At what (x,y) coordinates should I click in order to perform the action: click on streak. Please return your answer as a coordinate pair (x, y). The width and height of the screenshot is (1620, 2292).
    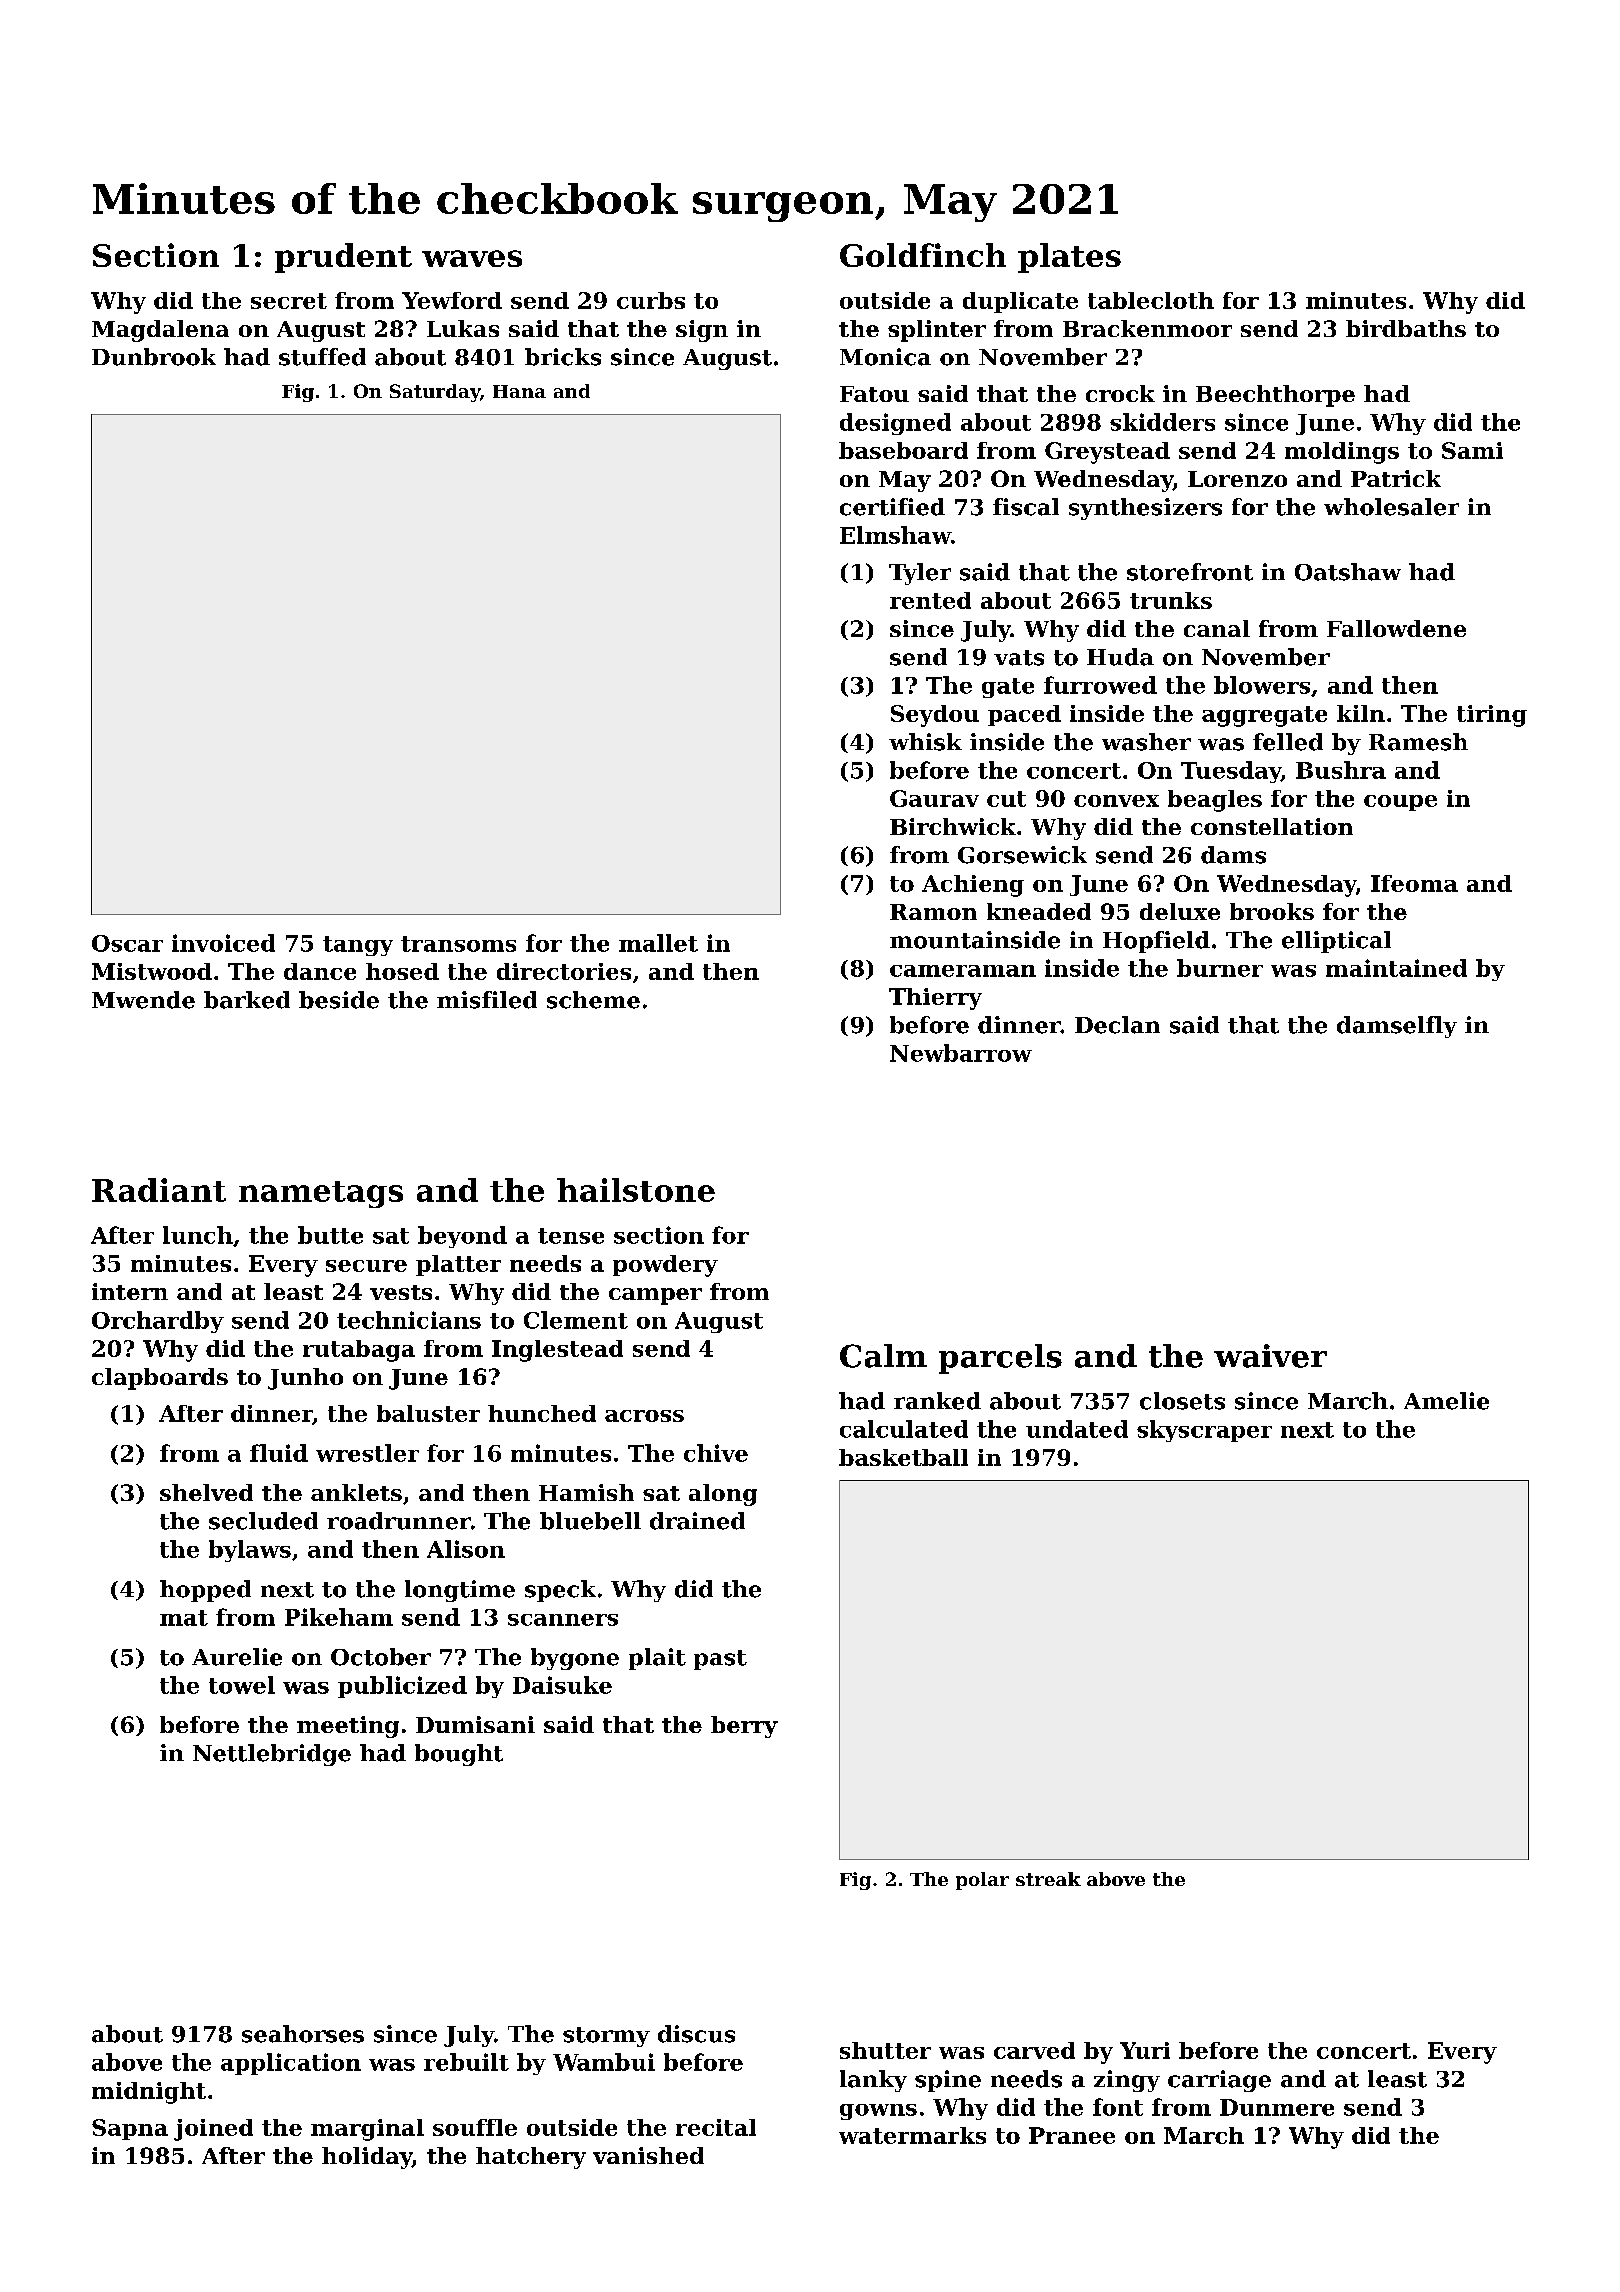
    Looking at the image, I should click on (1048, 1879).
